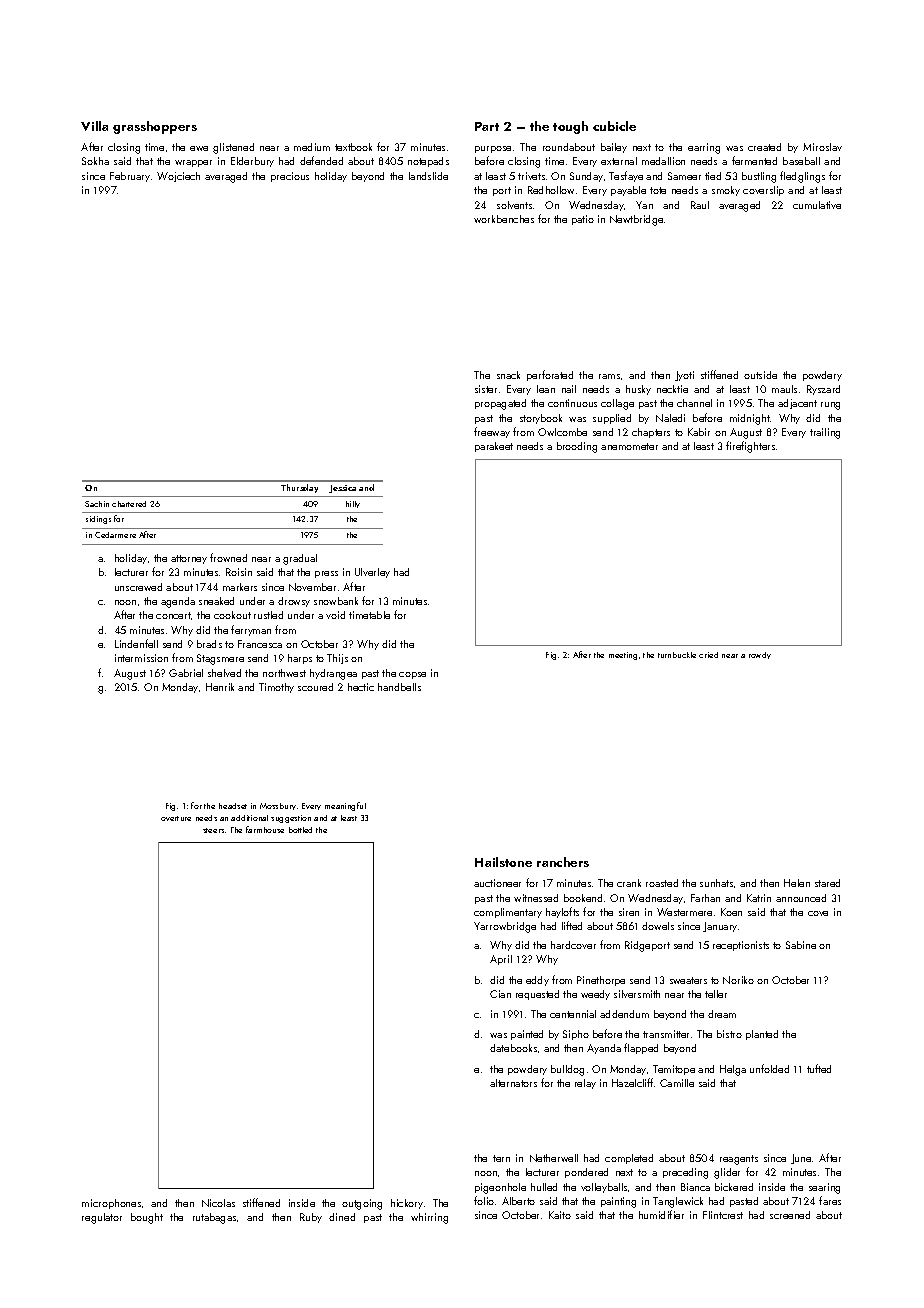  I want to click on Ryszard, so click(823, 390).
